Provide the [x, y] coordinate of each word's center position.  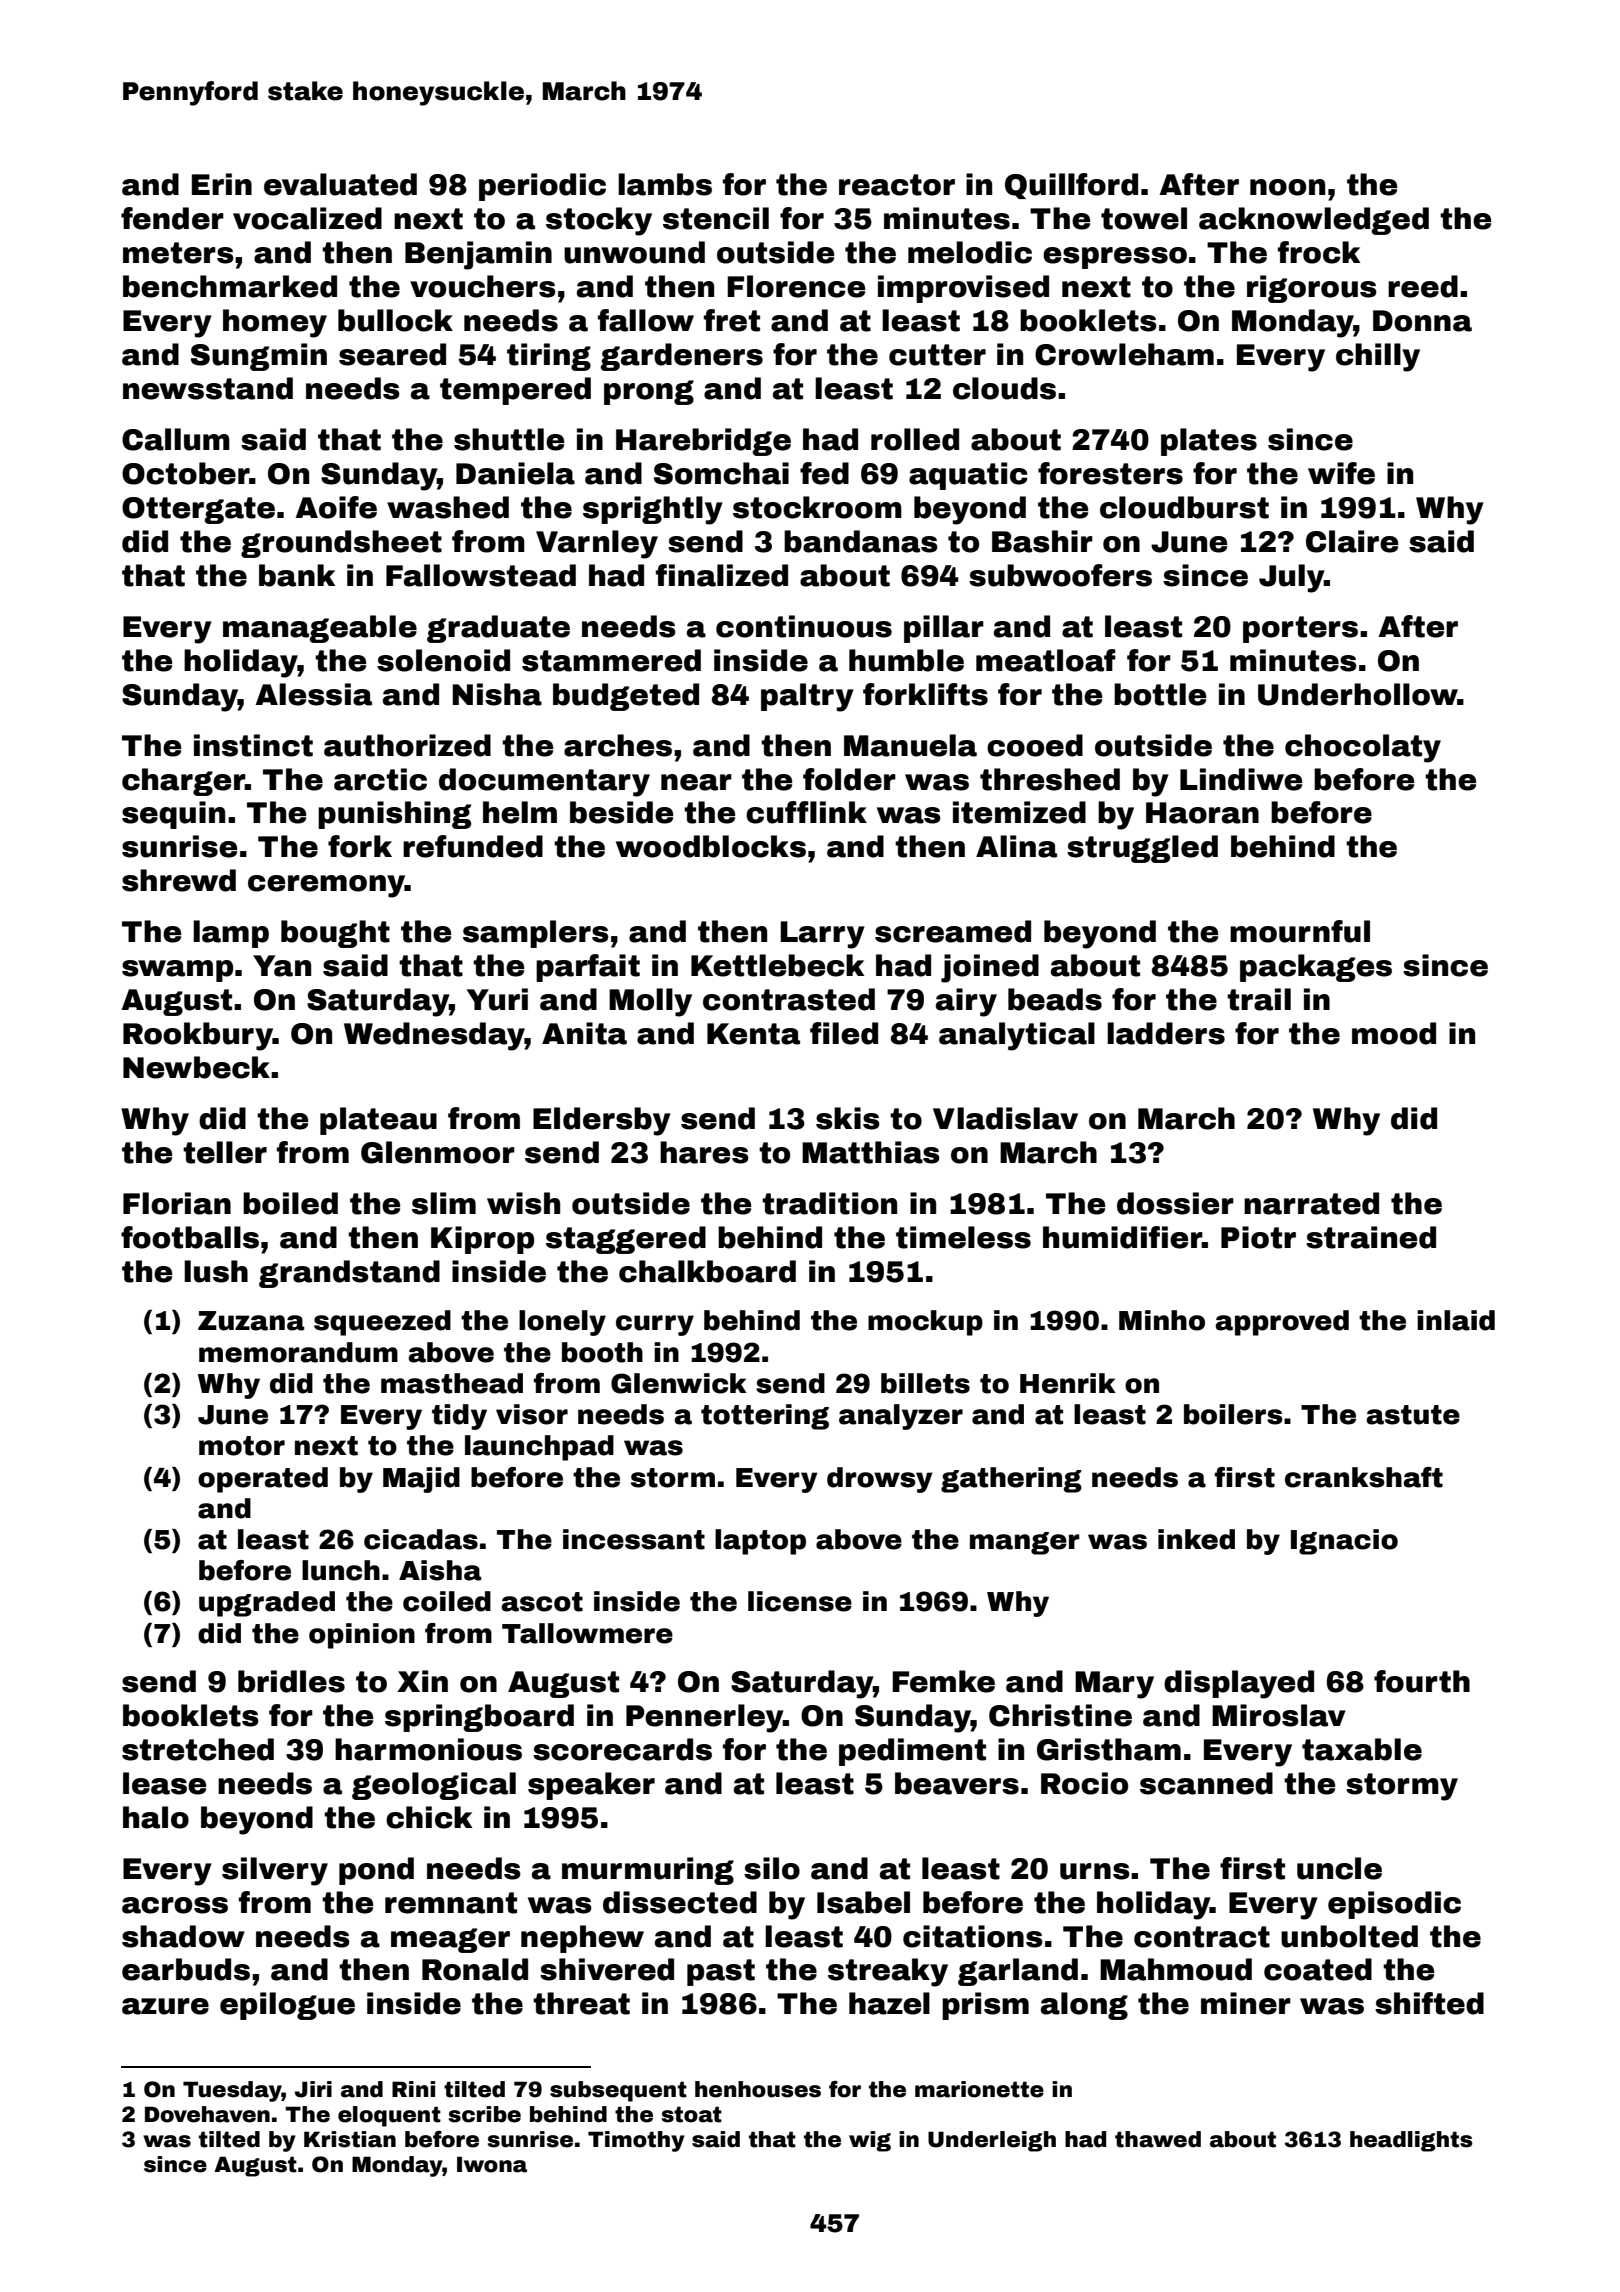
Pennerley [704, 1718]
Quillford [1071, 186]
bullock [395, 320]
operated [263, 1480]
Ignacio [1344, 1542]
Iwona [492, 2164]
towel [1144, 218]
